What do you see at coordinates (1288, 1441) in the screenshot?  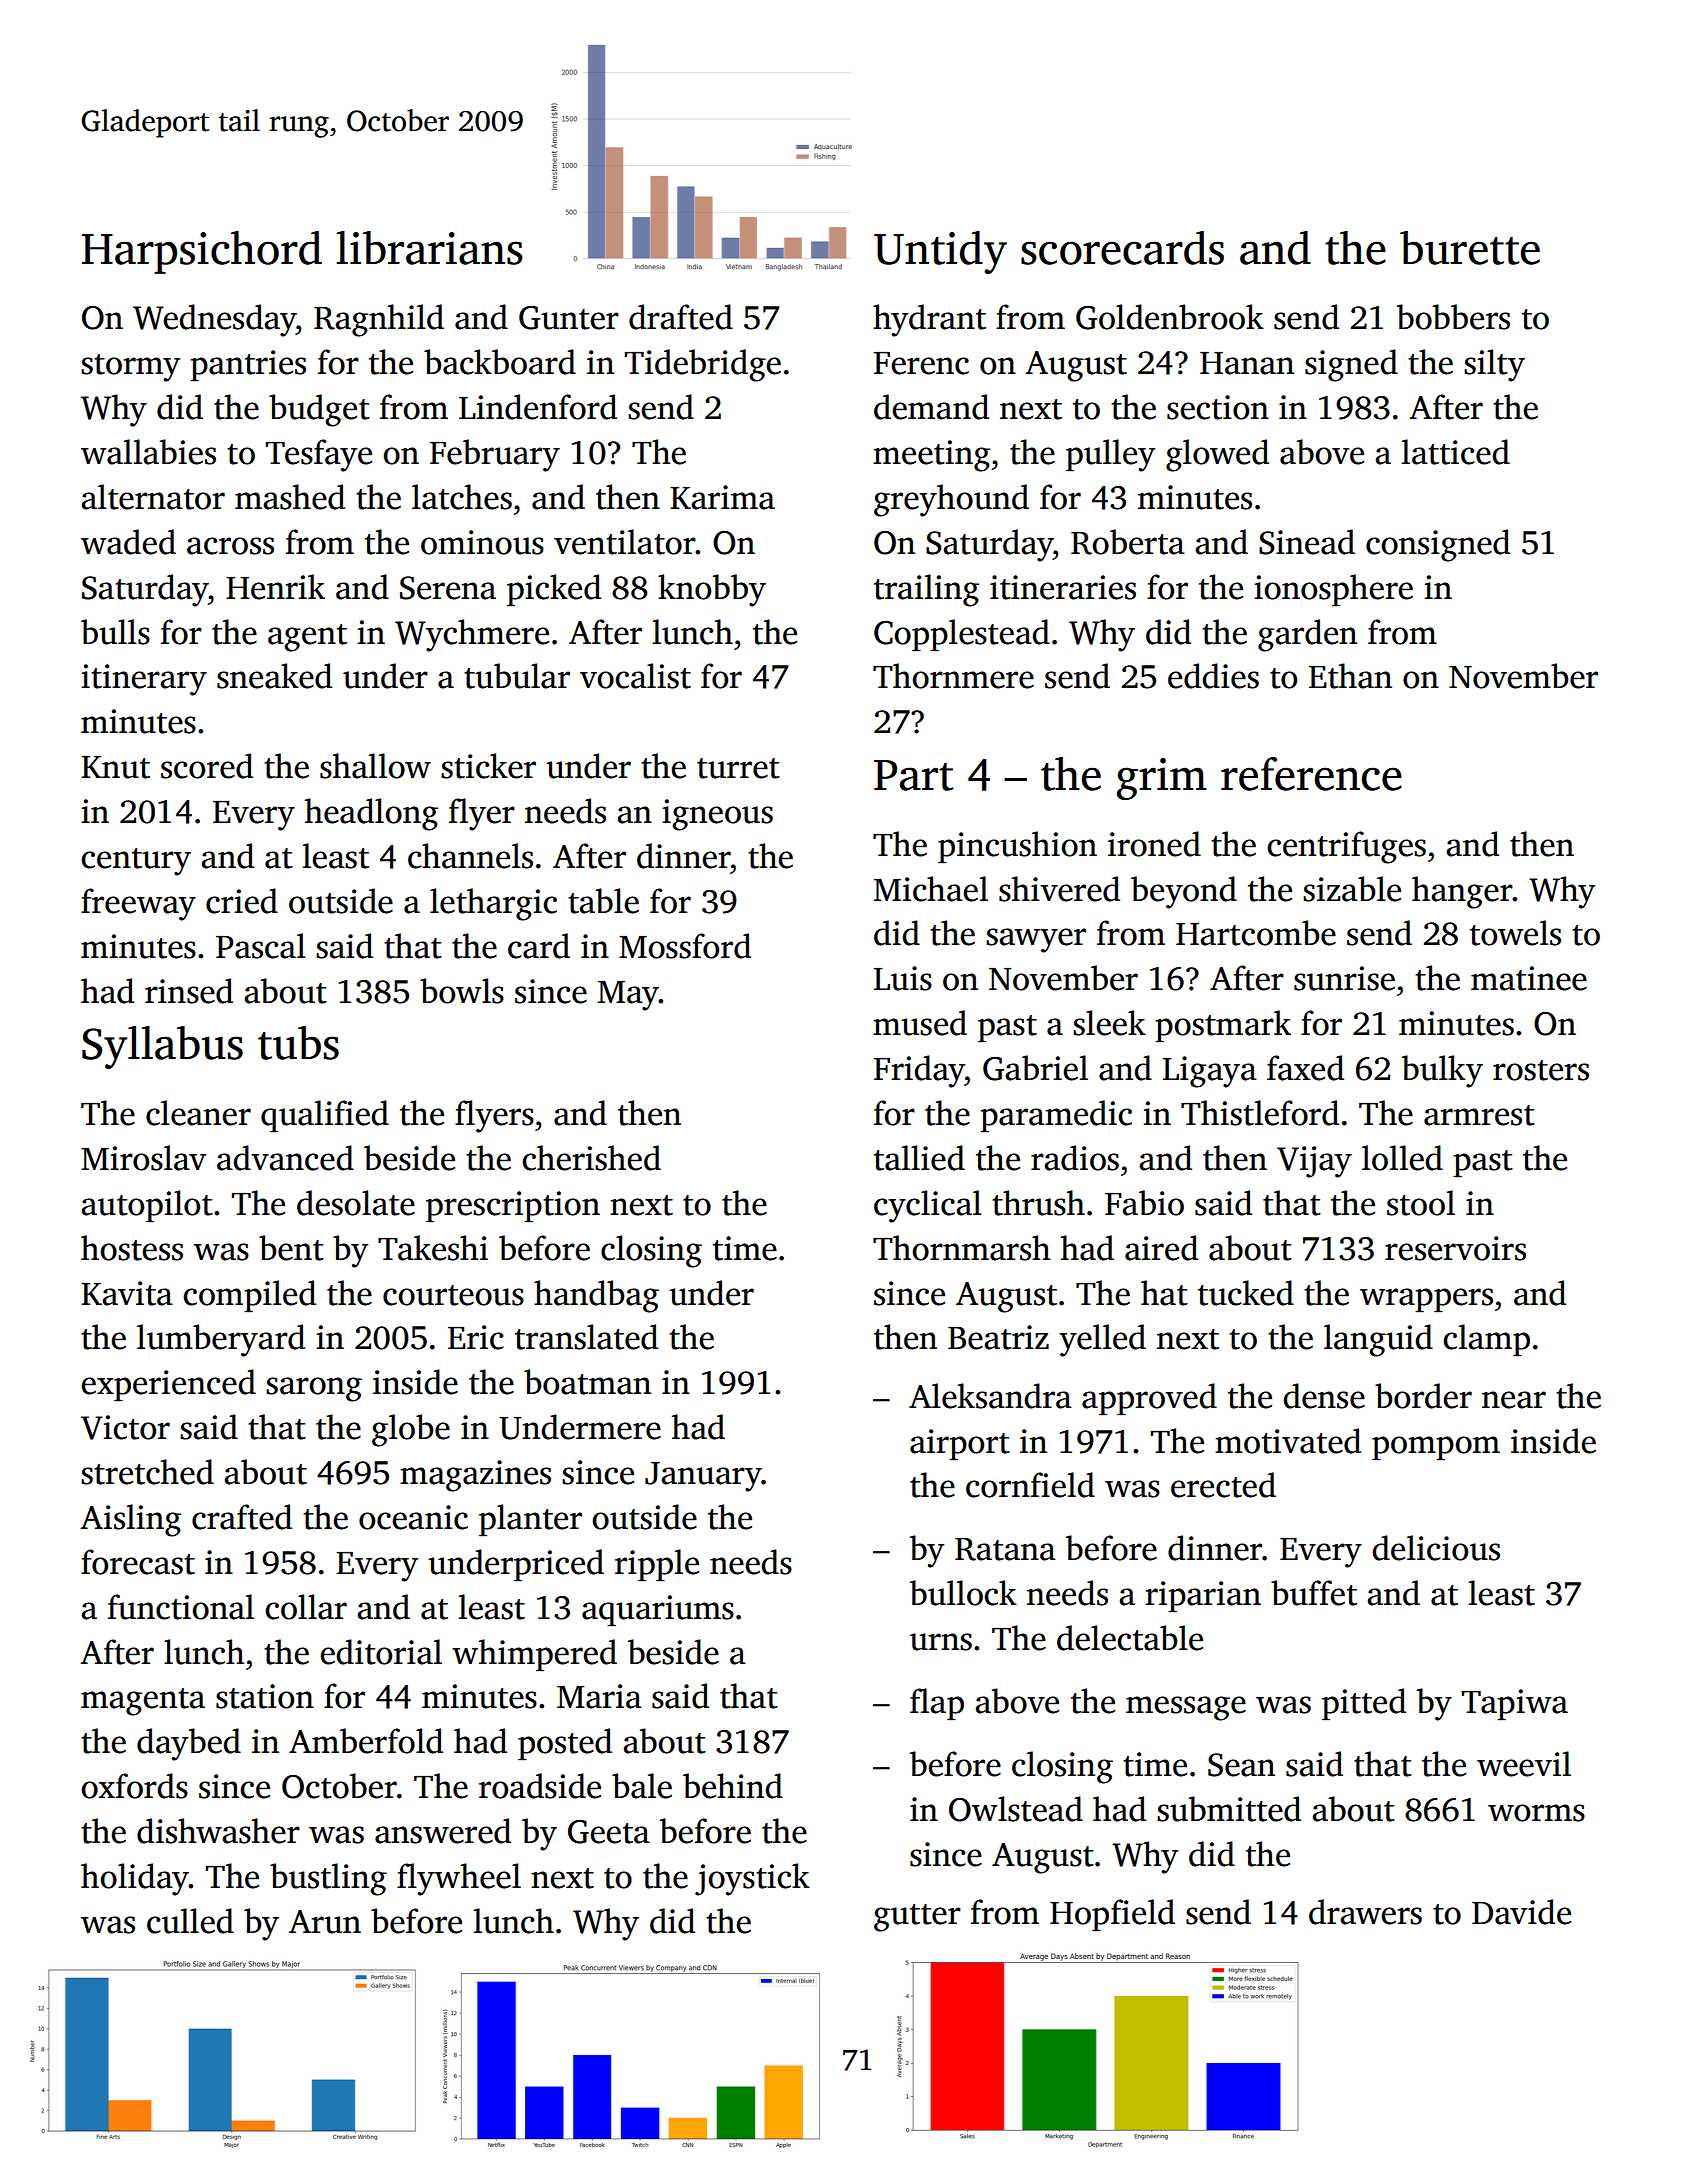 I see `motivated` at bounding box center [1288, 1441].
